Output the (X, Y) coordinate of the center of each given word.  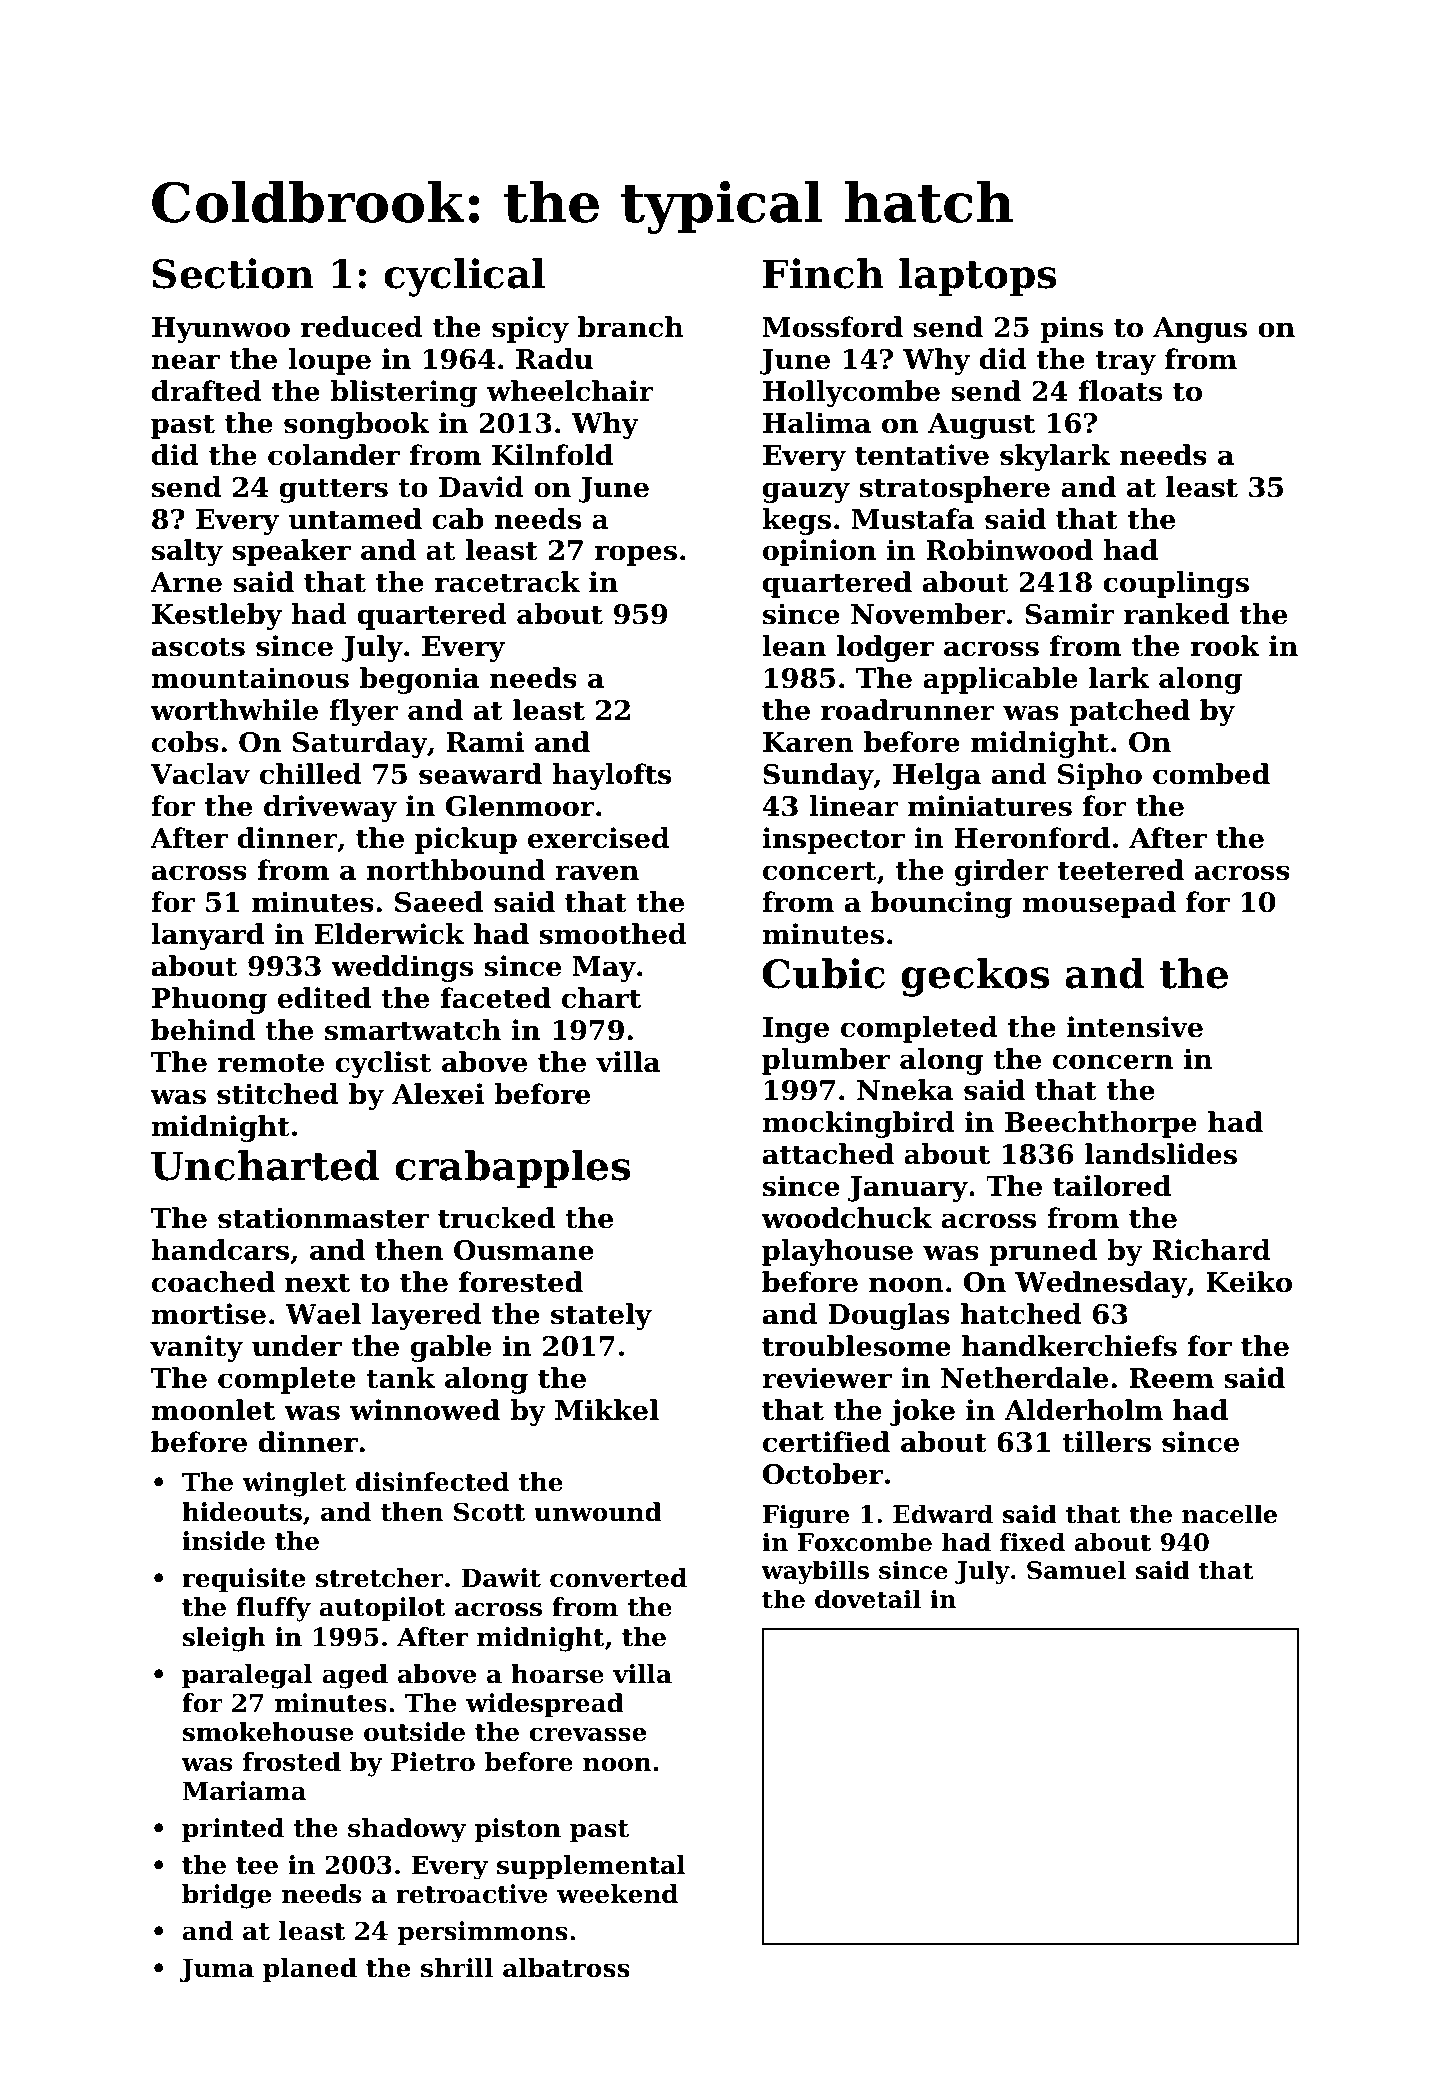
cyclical (464, 277)
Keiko (1249, 1282)
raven (597, 873)
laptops (978, 277)
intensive (1135, 1027)
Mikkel (607, 1410)
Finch (823, 273)
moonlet (213, 1410)
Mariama (244, 1791)
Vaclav (200, 774)
